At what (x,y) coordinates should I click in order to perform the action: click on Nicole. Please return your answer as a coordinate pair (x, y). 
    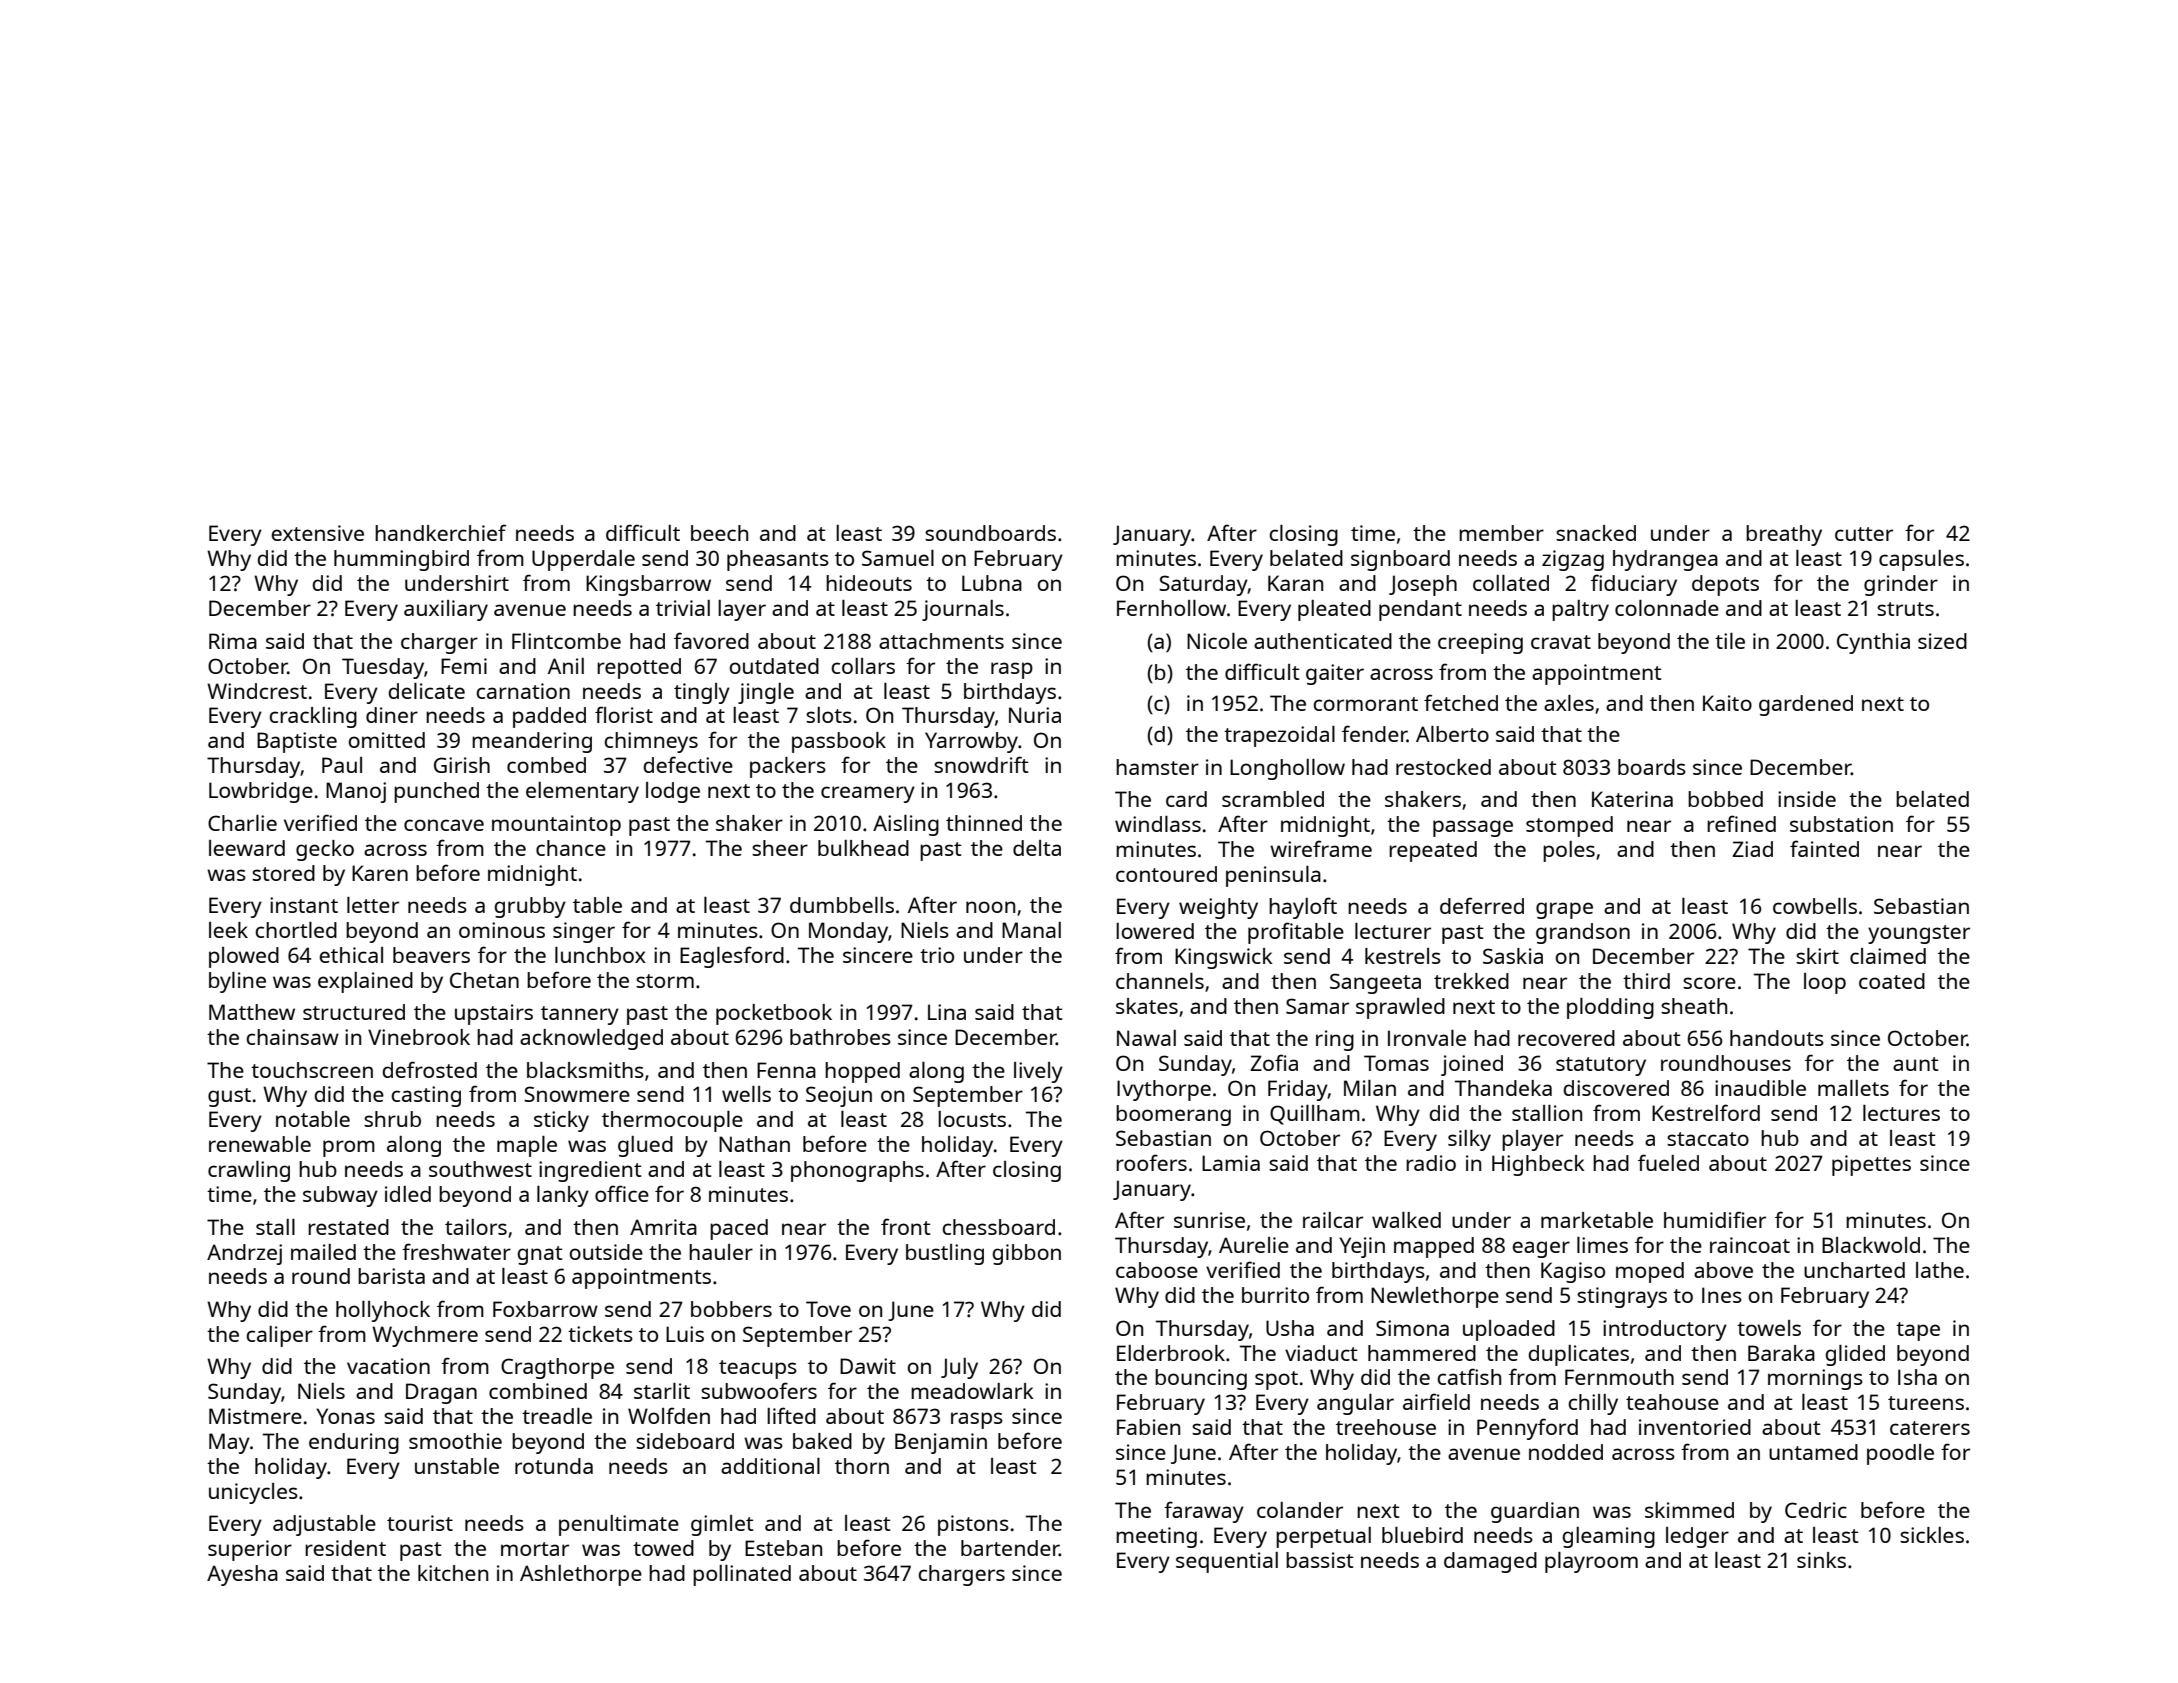
    Looking at the image, I should click on (1217, 641).
